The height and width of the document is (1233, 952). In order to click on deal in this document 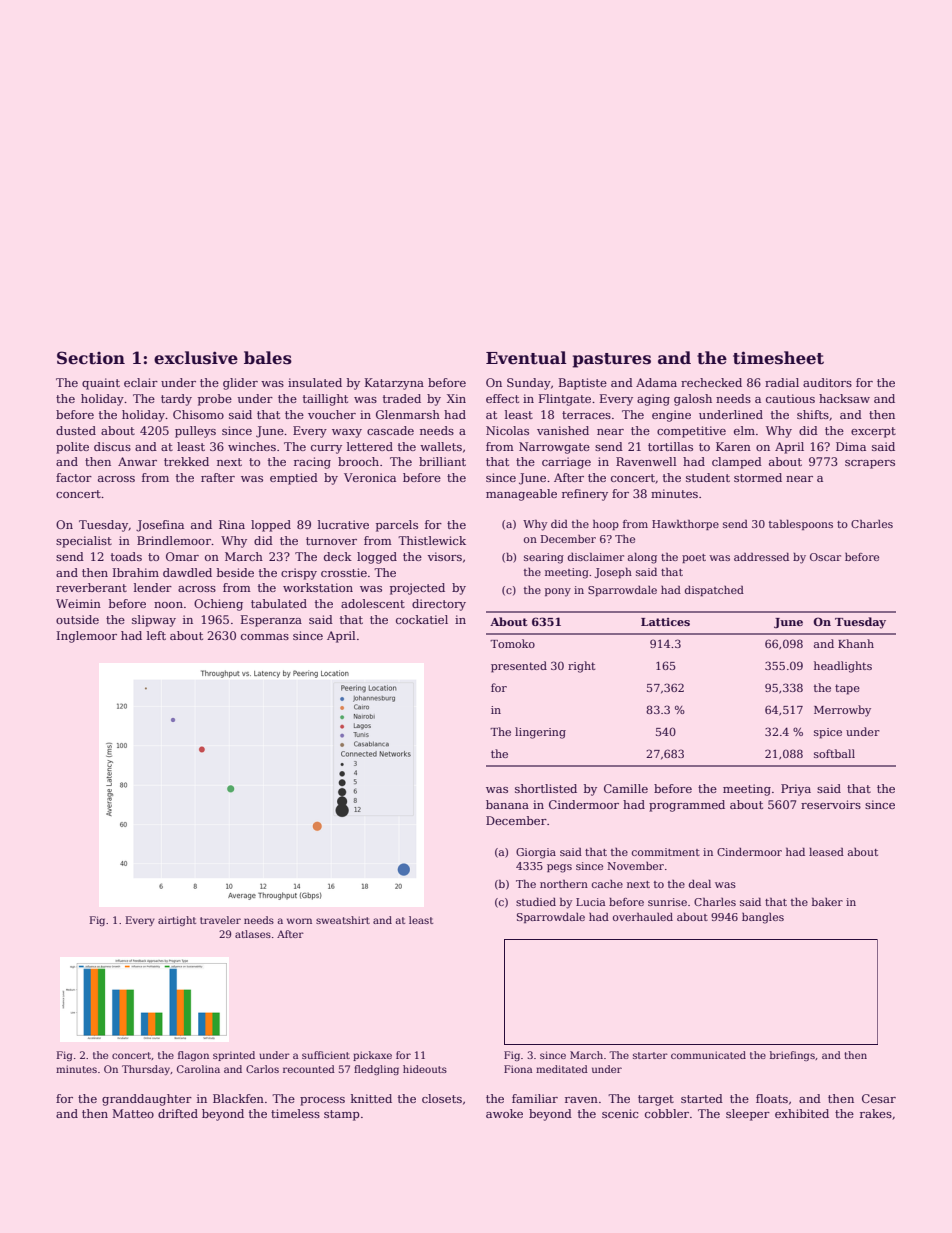, I will do `click(700, 884)`.
